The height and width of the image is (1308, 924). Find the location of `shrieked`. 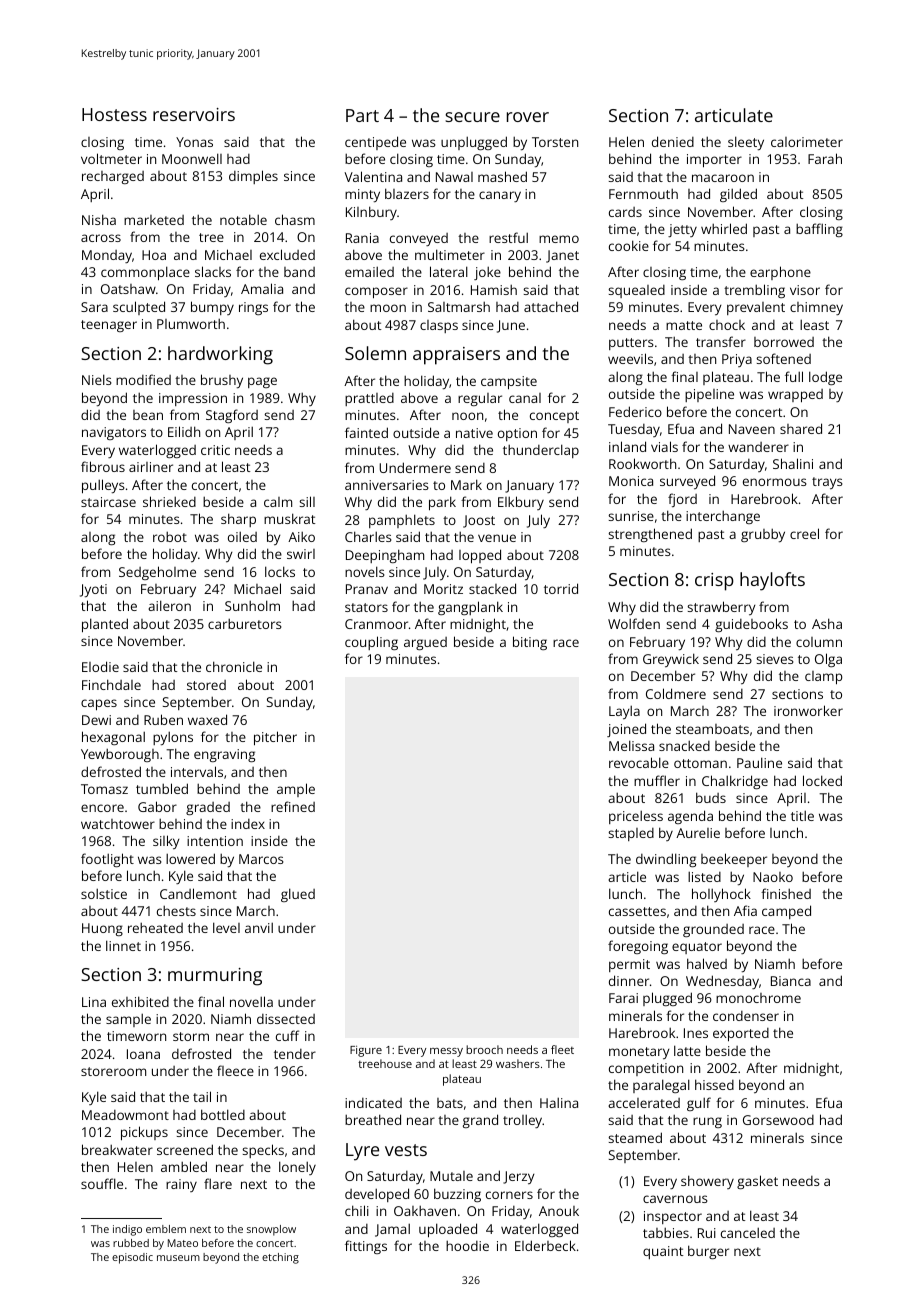

shrieked is located at coordinates (169, 501).
